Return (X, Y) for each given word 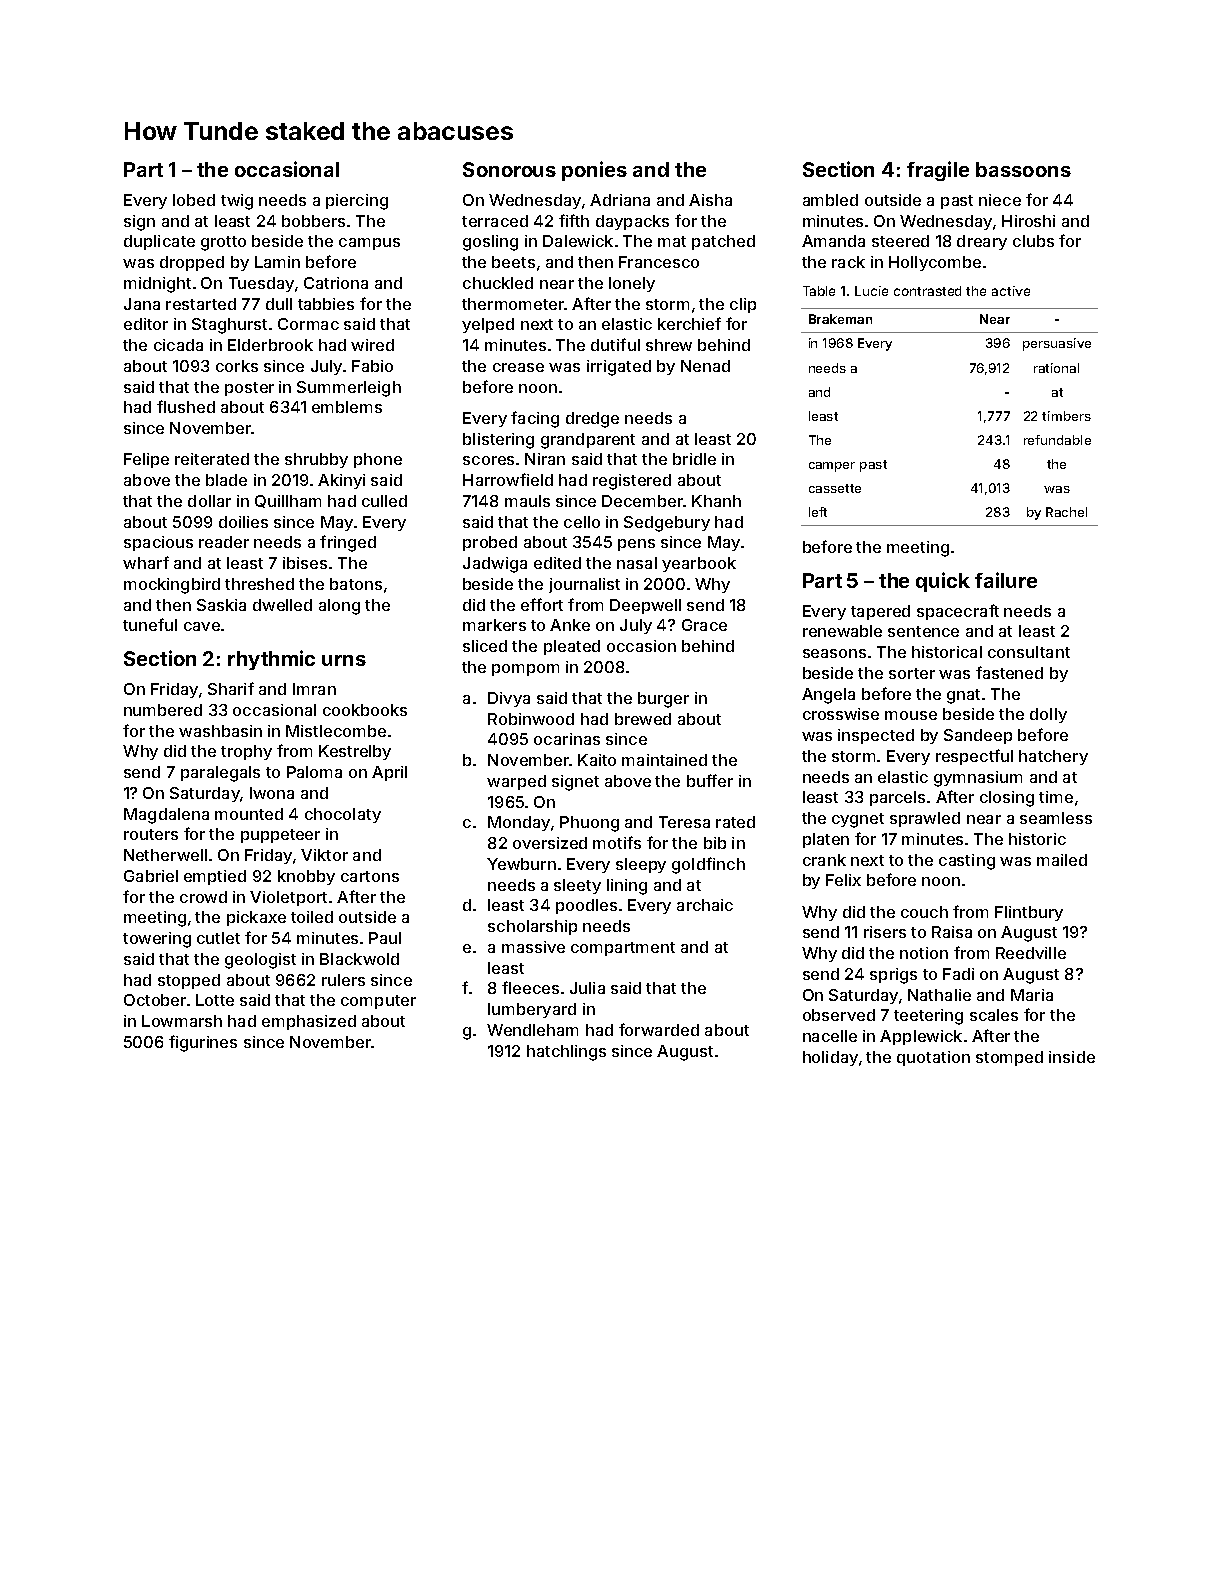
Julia (587, 988)
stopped (189, 981)
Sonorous (509, 169)
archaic (705, 905)
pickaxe (256, 918)
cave (202, 626)
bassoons (1023, 169)
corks (237, 366)
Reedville (1031, 953)
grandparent (588, 441)
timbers (1066, 416)
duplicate (159, 242)
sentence (923, 631)
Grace (704, 625)
